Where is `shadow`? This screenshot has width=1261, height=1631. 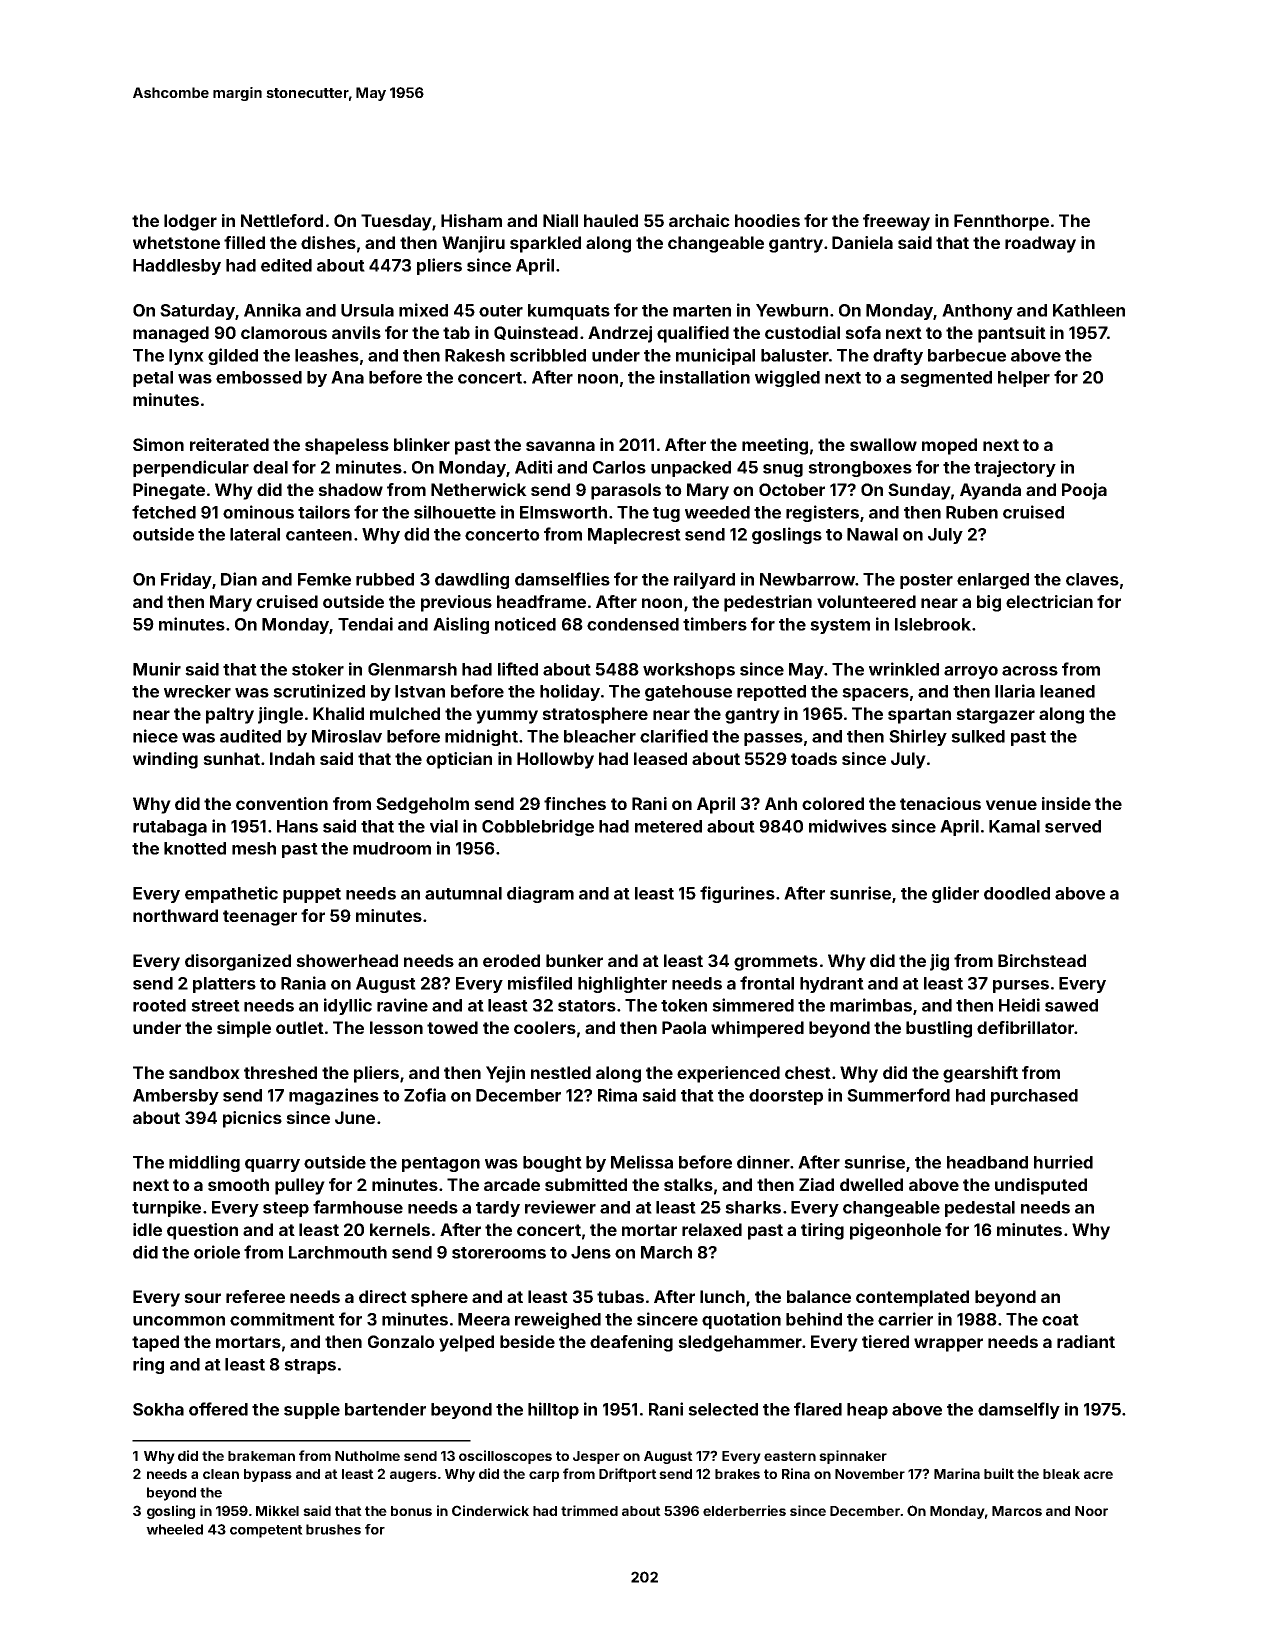
shadow is located at coordinates (350, 489).
